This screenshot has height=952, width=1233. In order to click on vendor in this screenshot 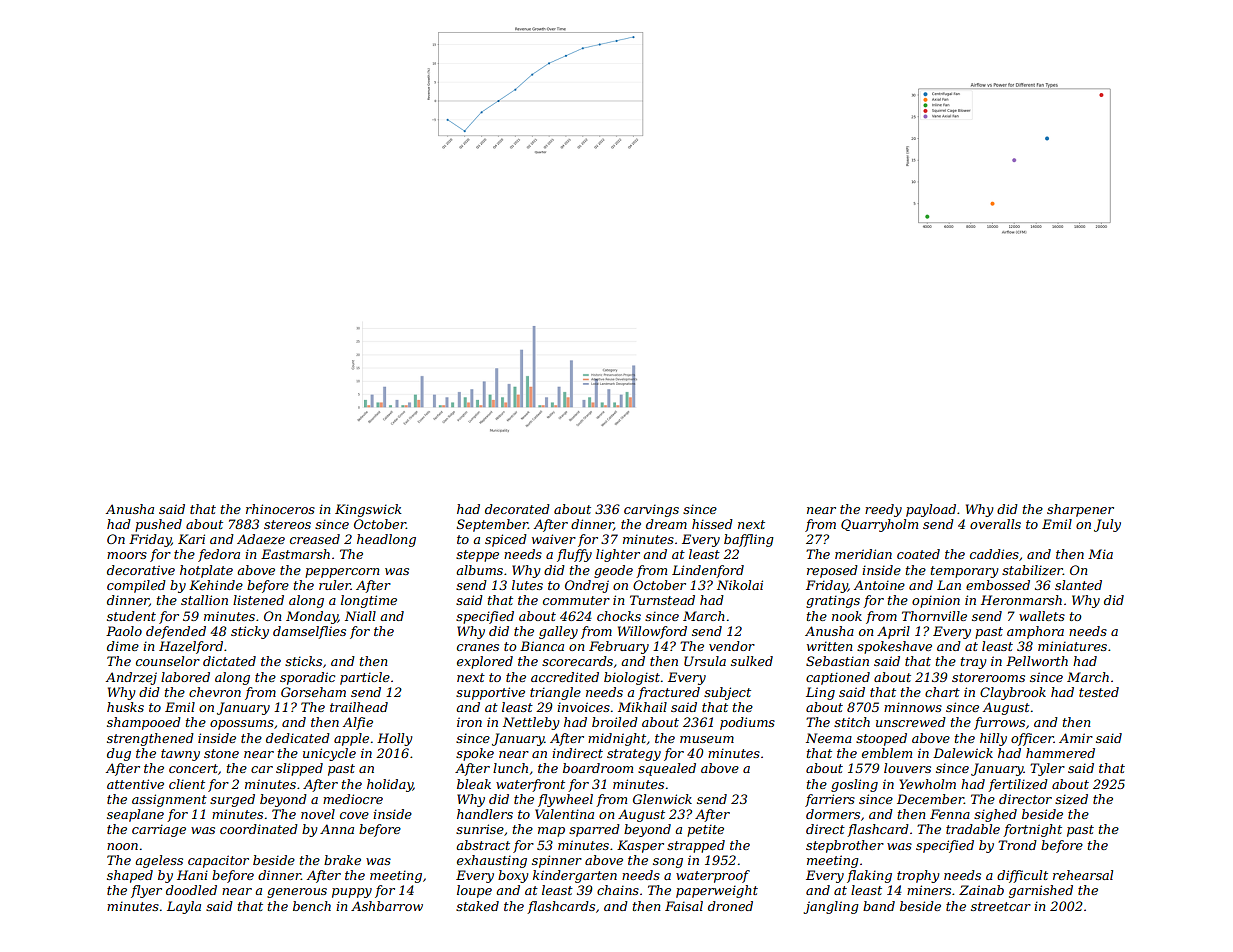, I will do `click(732, 646)`.
